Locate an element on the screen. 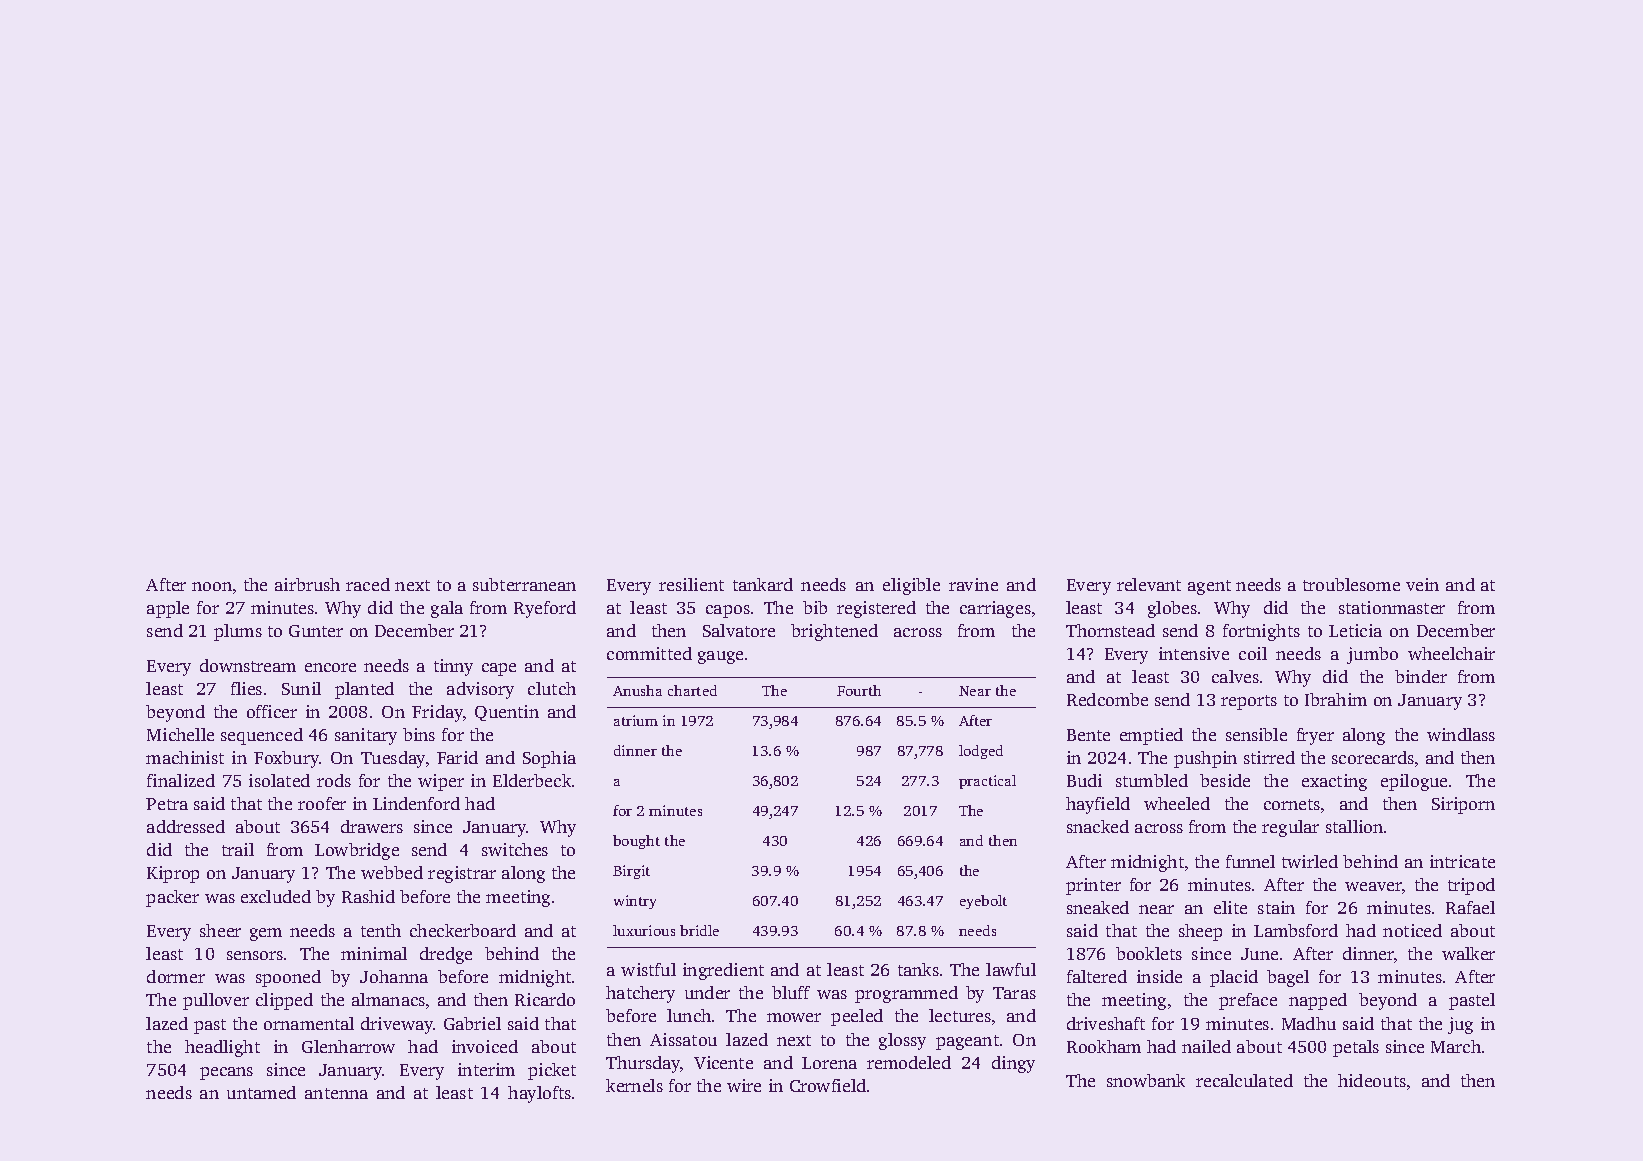  relevant is located at coordinates (1149, 584).
